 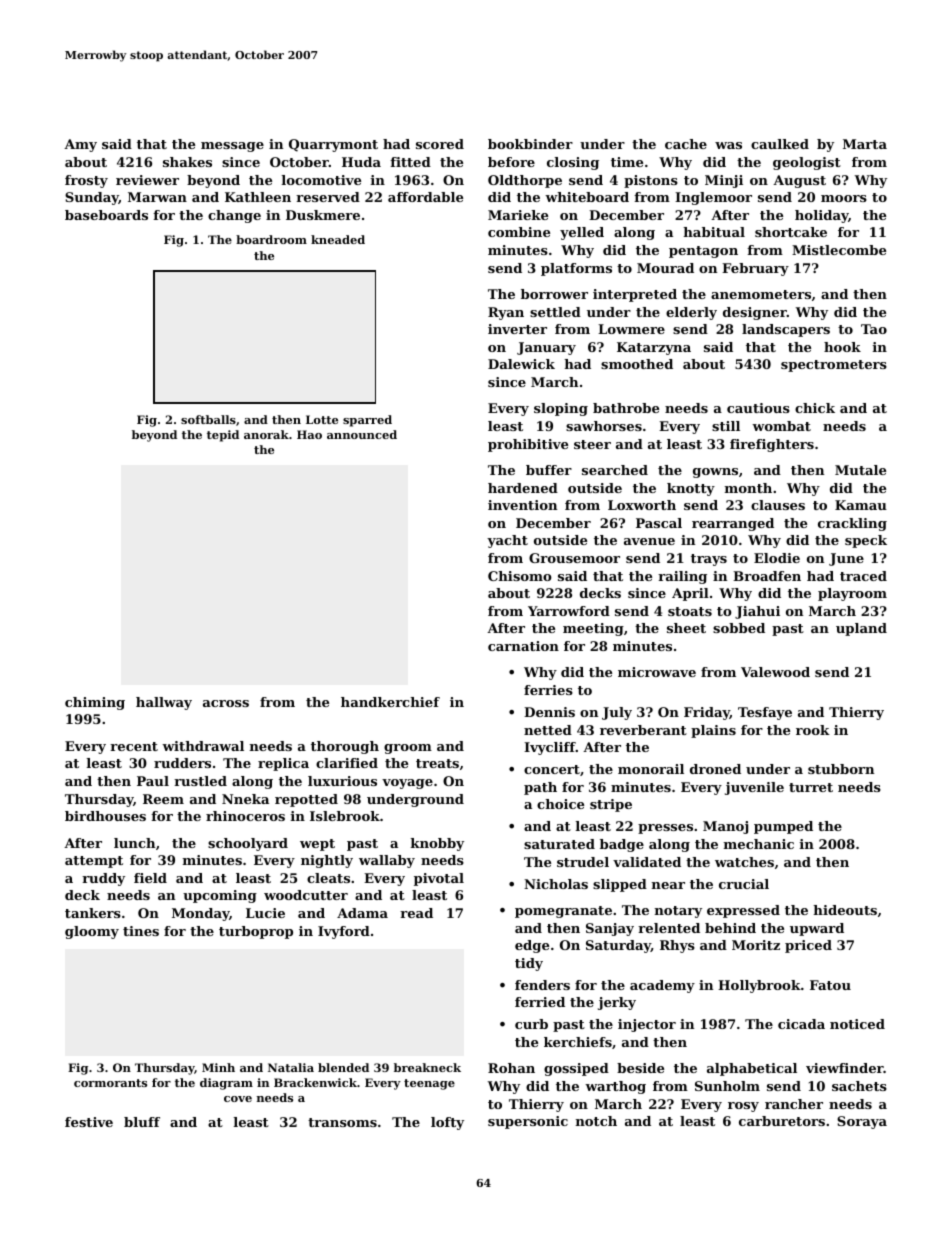 What do you see at coordinates (367, 421) in the image?
I see `sparred` at bounding box center [367, 421].
